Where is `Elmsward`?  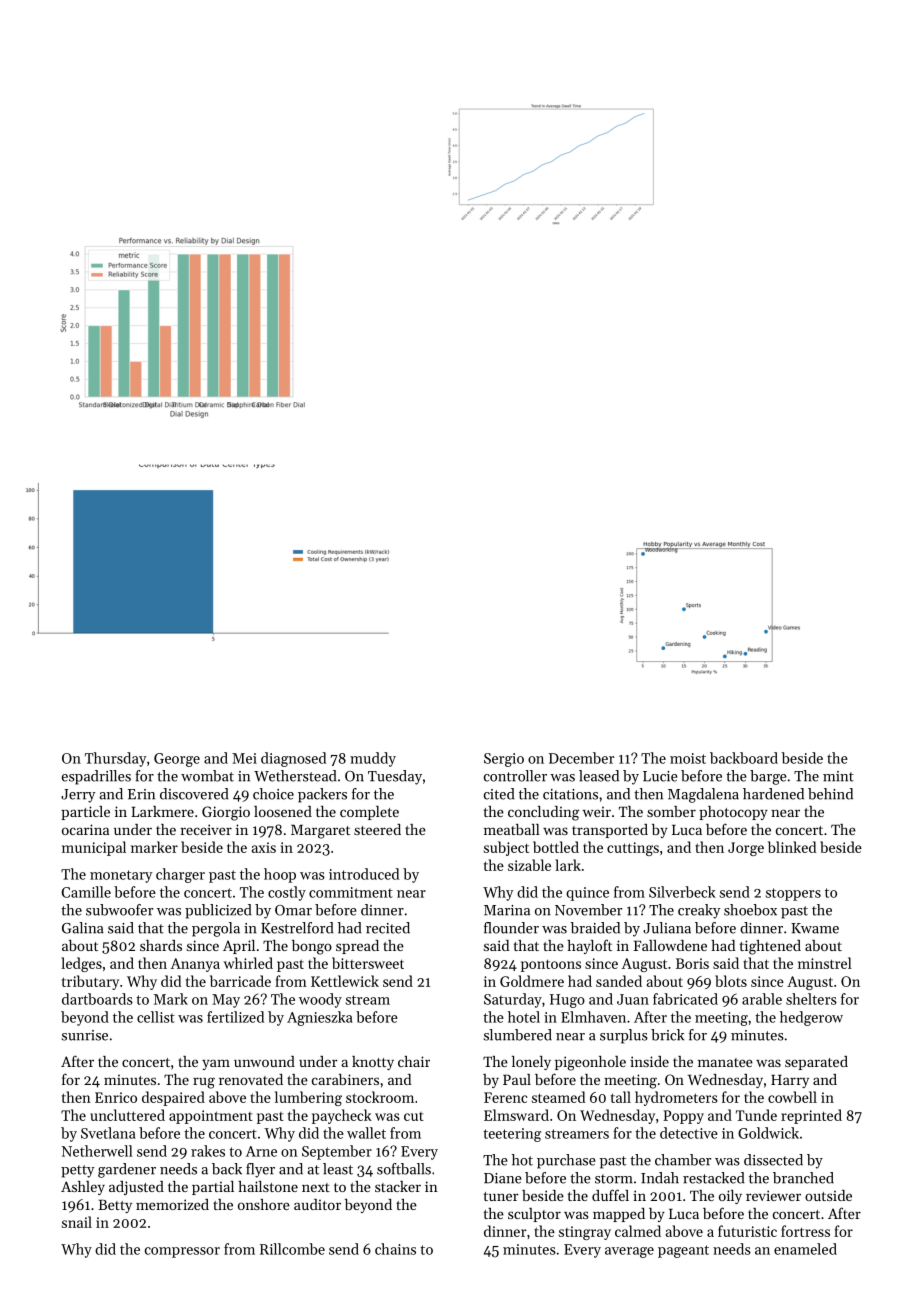
Elmsward is located at coordinates (516, 1115).
